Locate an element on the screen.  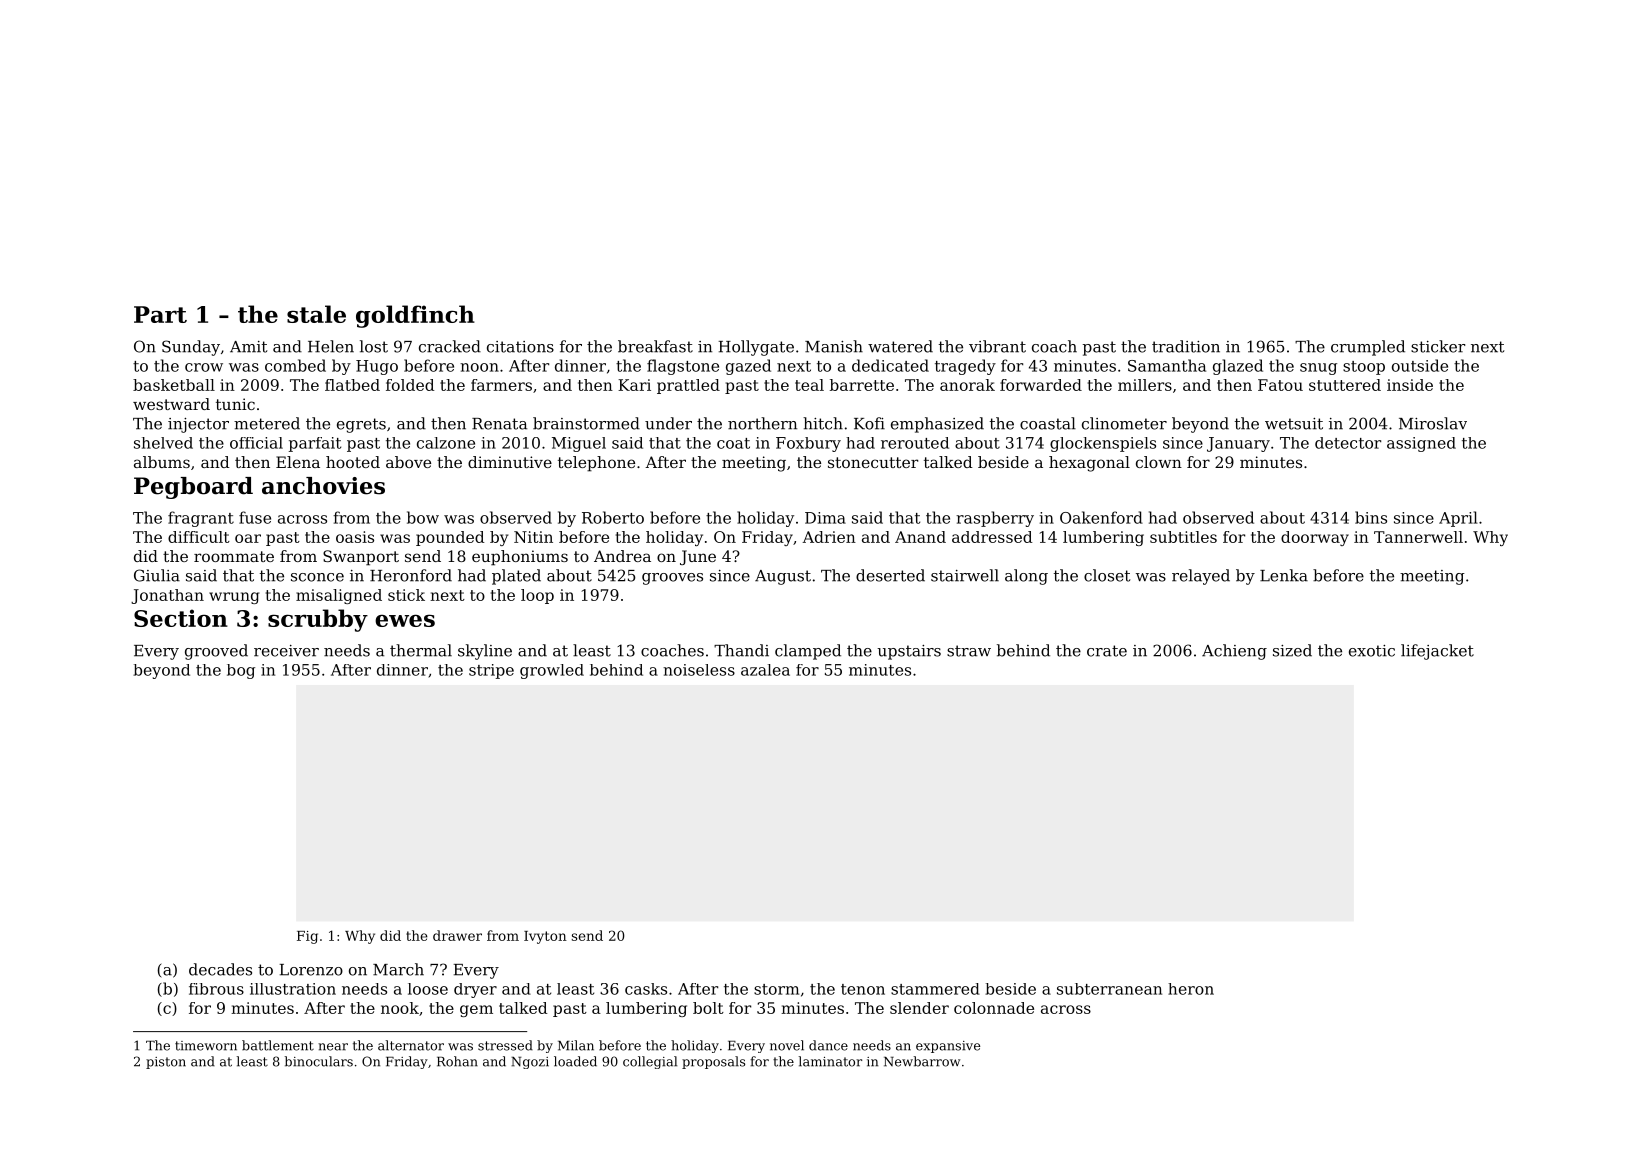
azalea is located at coordinates (765, 670).
